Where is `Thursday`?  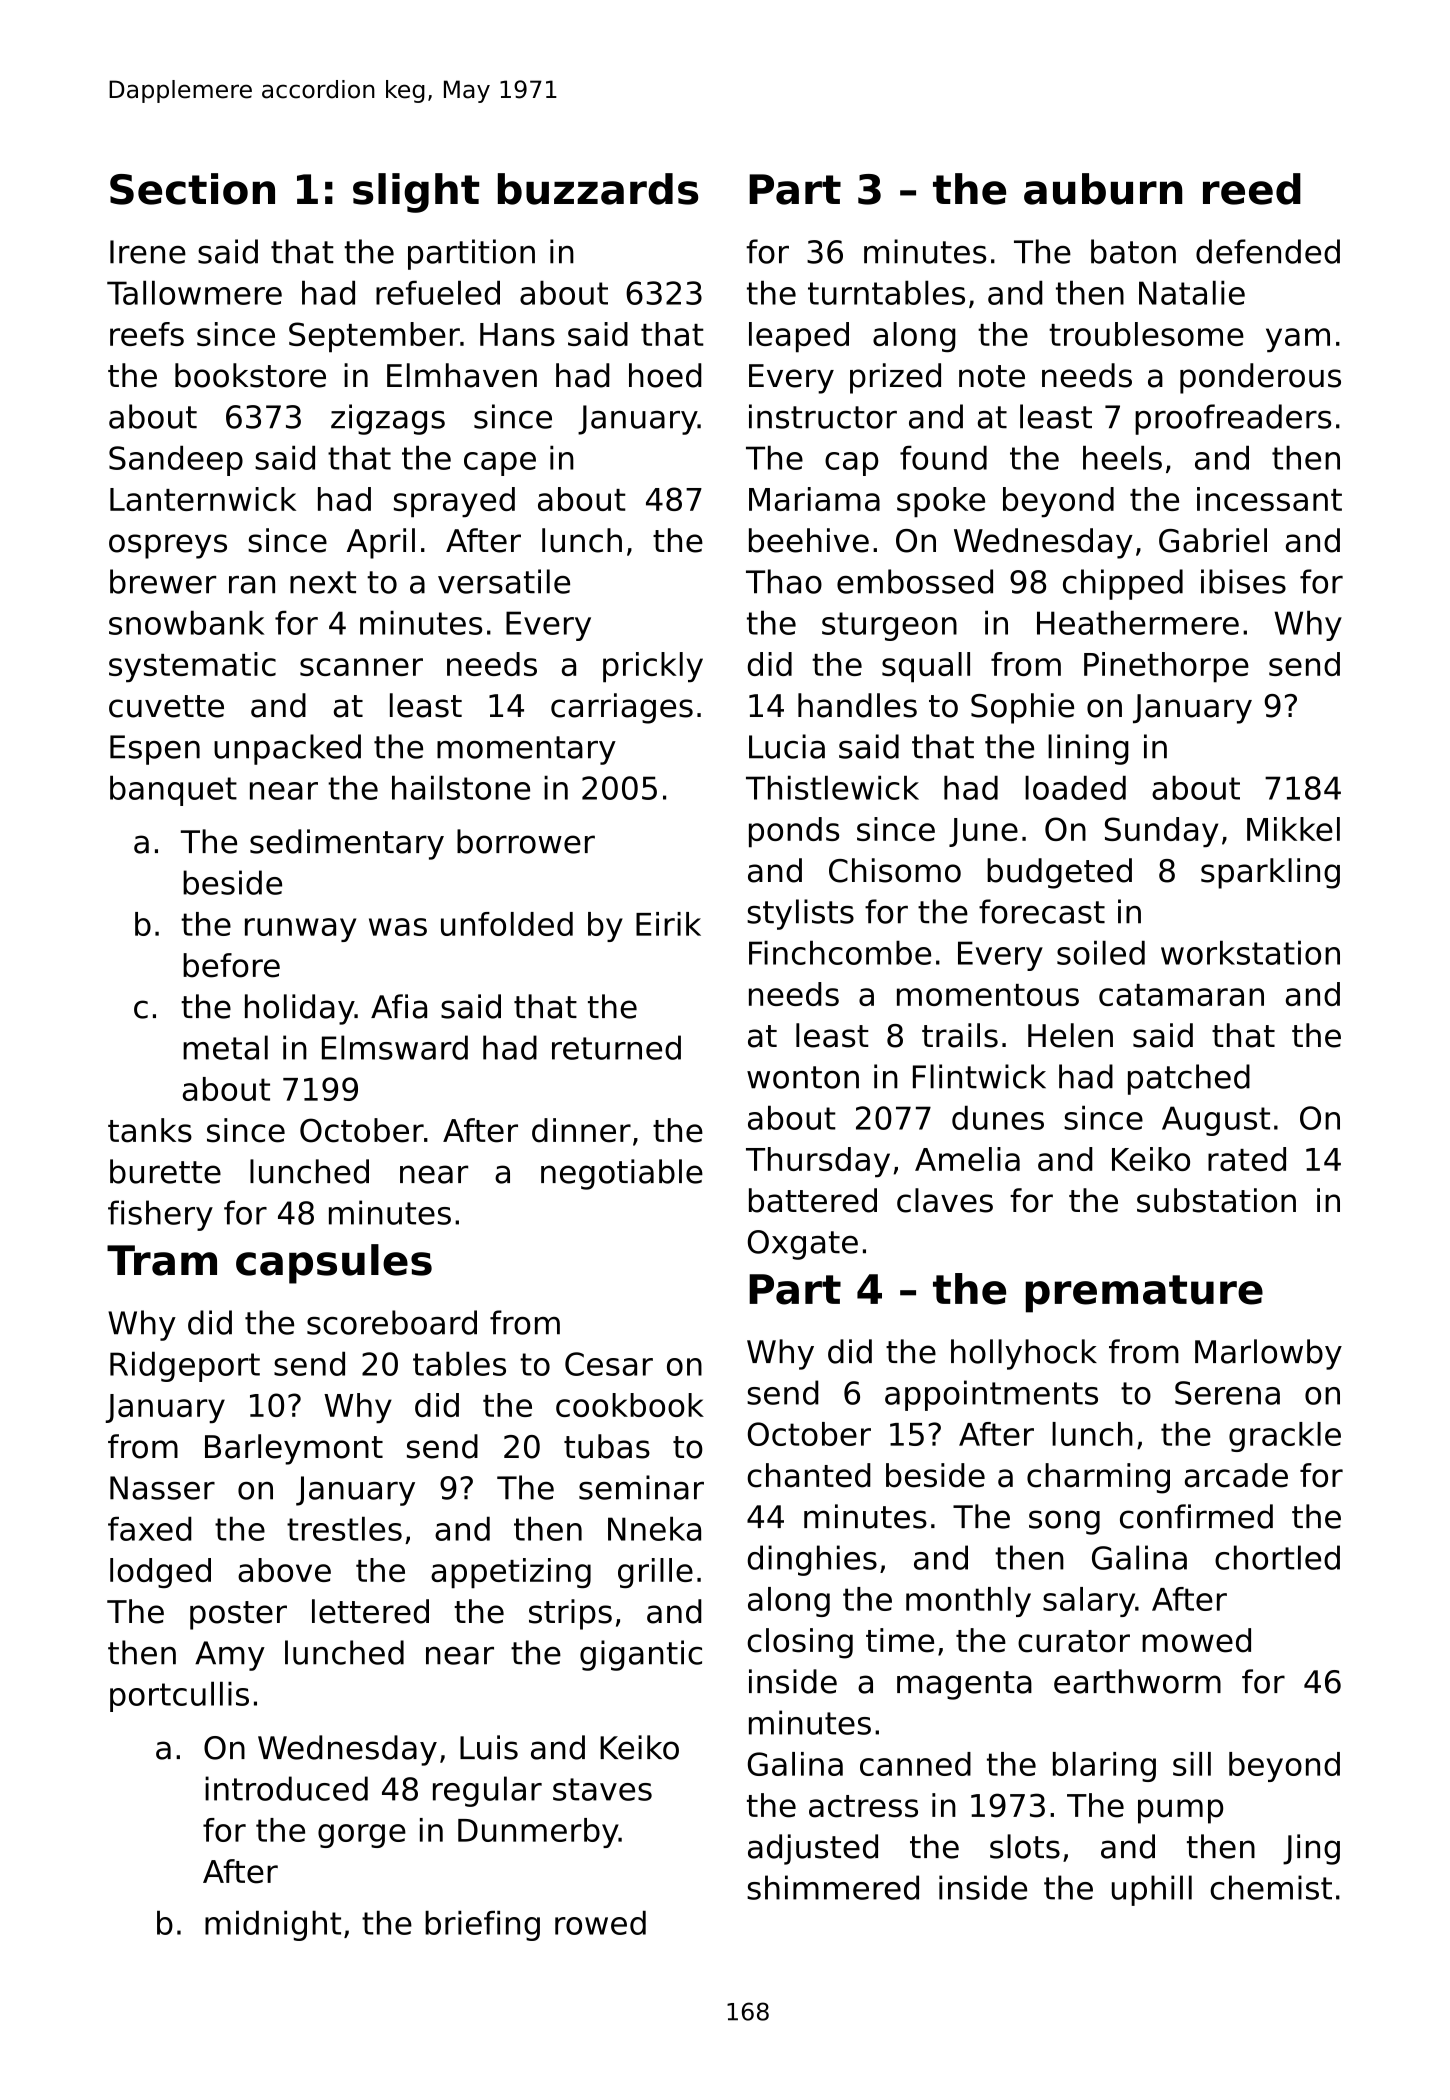 Thursday is located at coordinates (818, 1162).
